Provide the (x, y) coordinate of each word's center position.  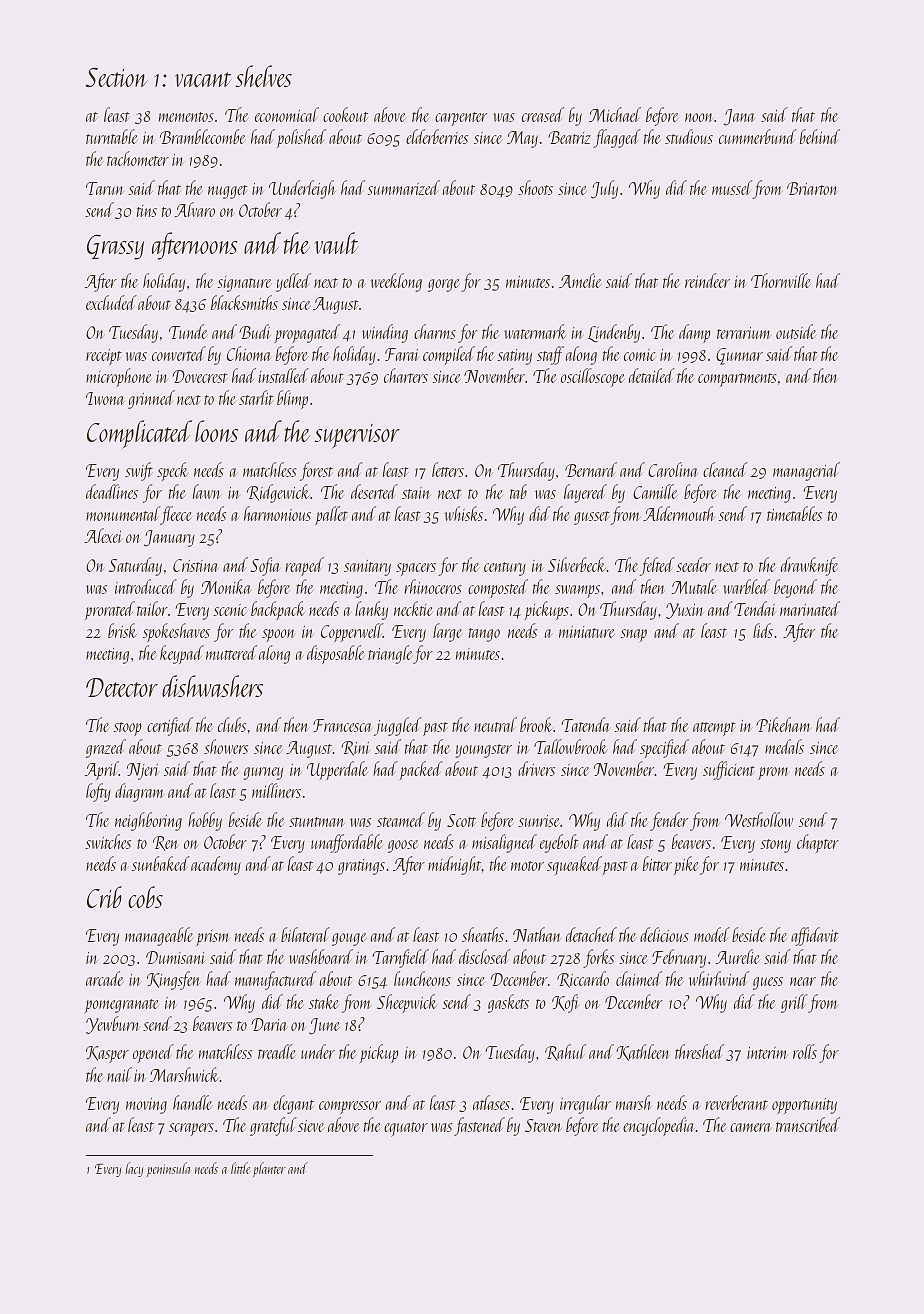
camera (750, 1127)
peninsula (168, 1169)
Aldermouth (679, 513)
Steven (543, 1125)
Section (117, 77)
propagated (307, 333)
